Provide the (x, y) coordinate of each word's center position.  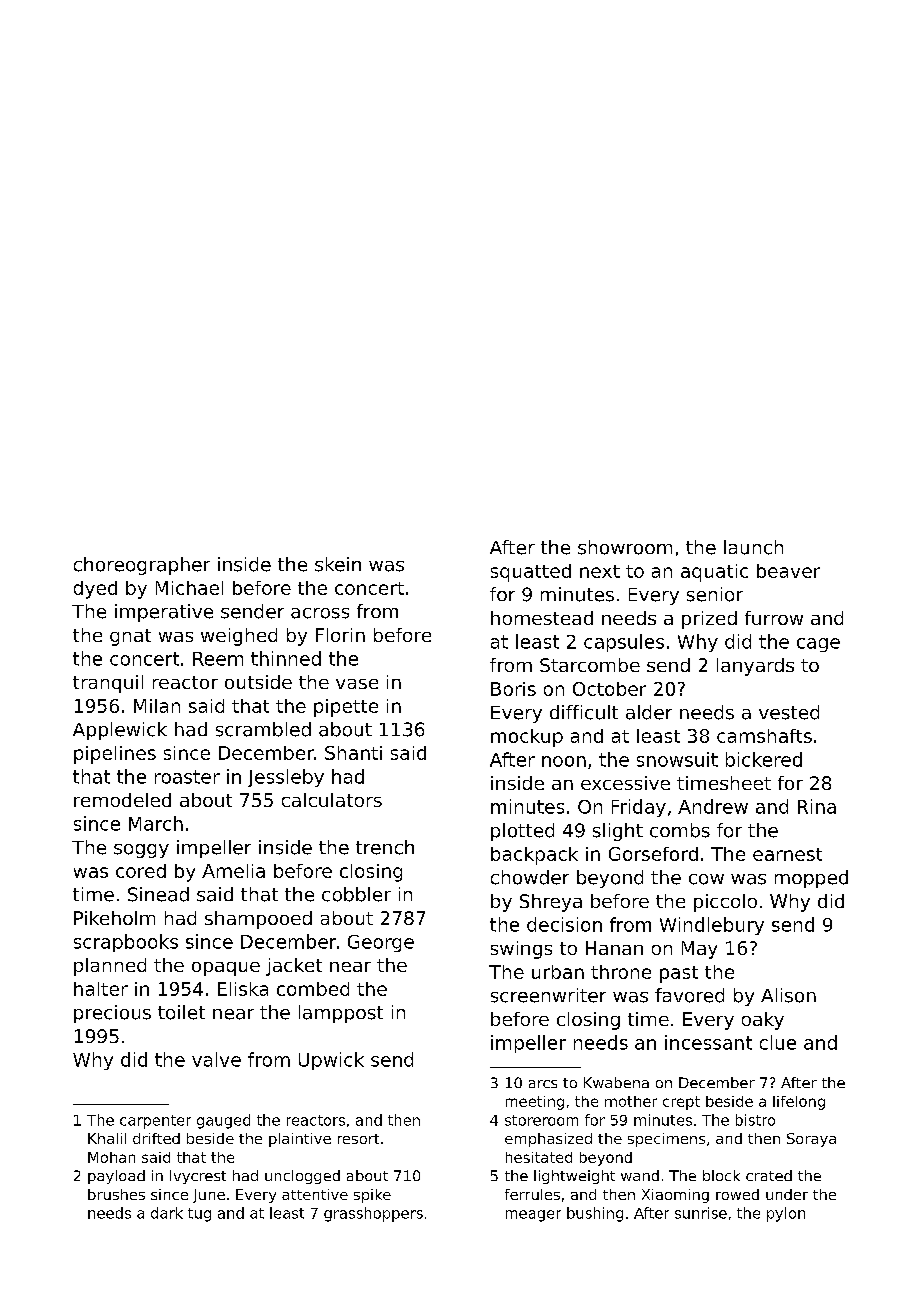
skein (338, 564)
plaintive (300, 1140)
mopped (811, 879)
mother (631, 1101)
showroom (625, 547)
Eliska (243, 989)
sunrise (701, 1213)
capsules (624, 643)
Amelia (233, 871)
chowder (530, 877)
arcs (543, 1084)
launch (753, 547)
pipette (346, 708)
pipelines (115, 755)
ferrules (532, 1194)
